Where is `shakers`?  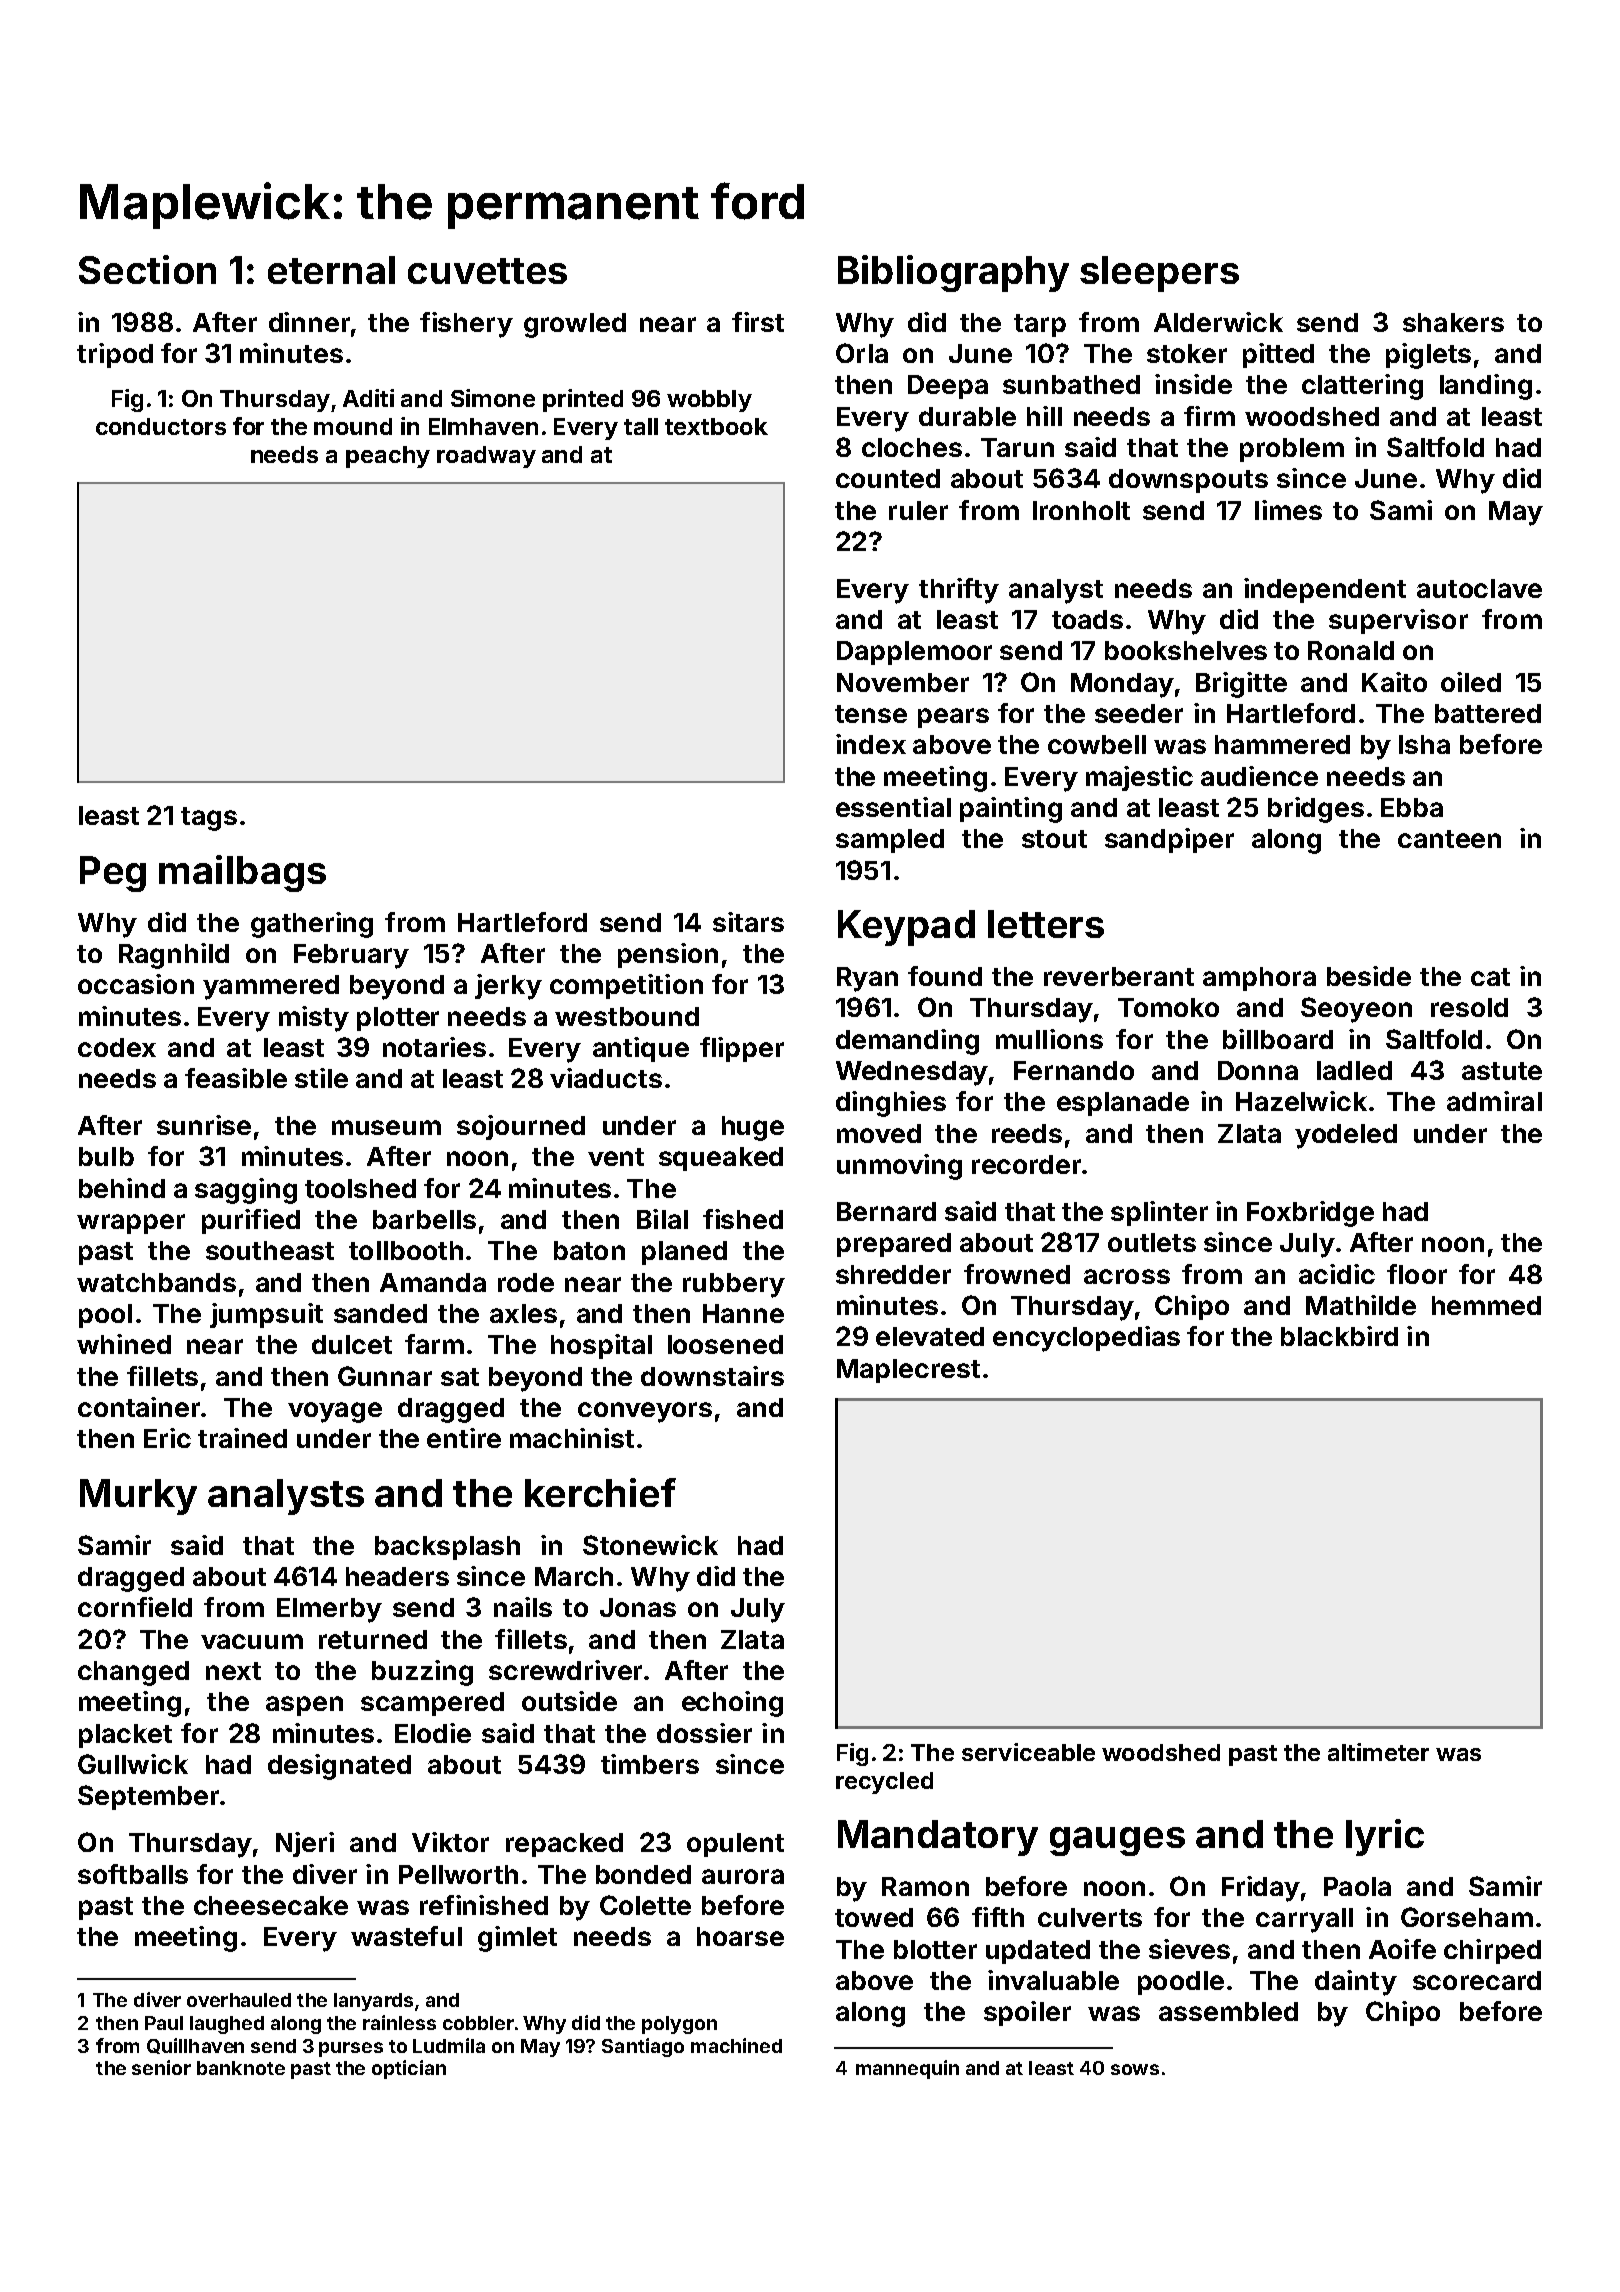 shakers is located at coordinates (1453, 322).
